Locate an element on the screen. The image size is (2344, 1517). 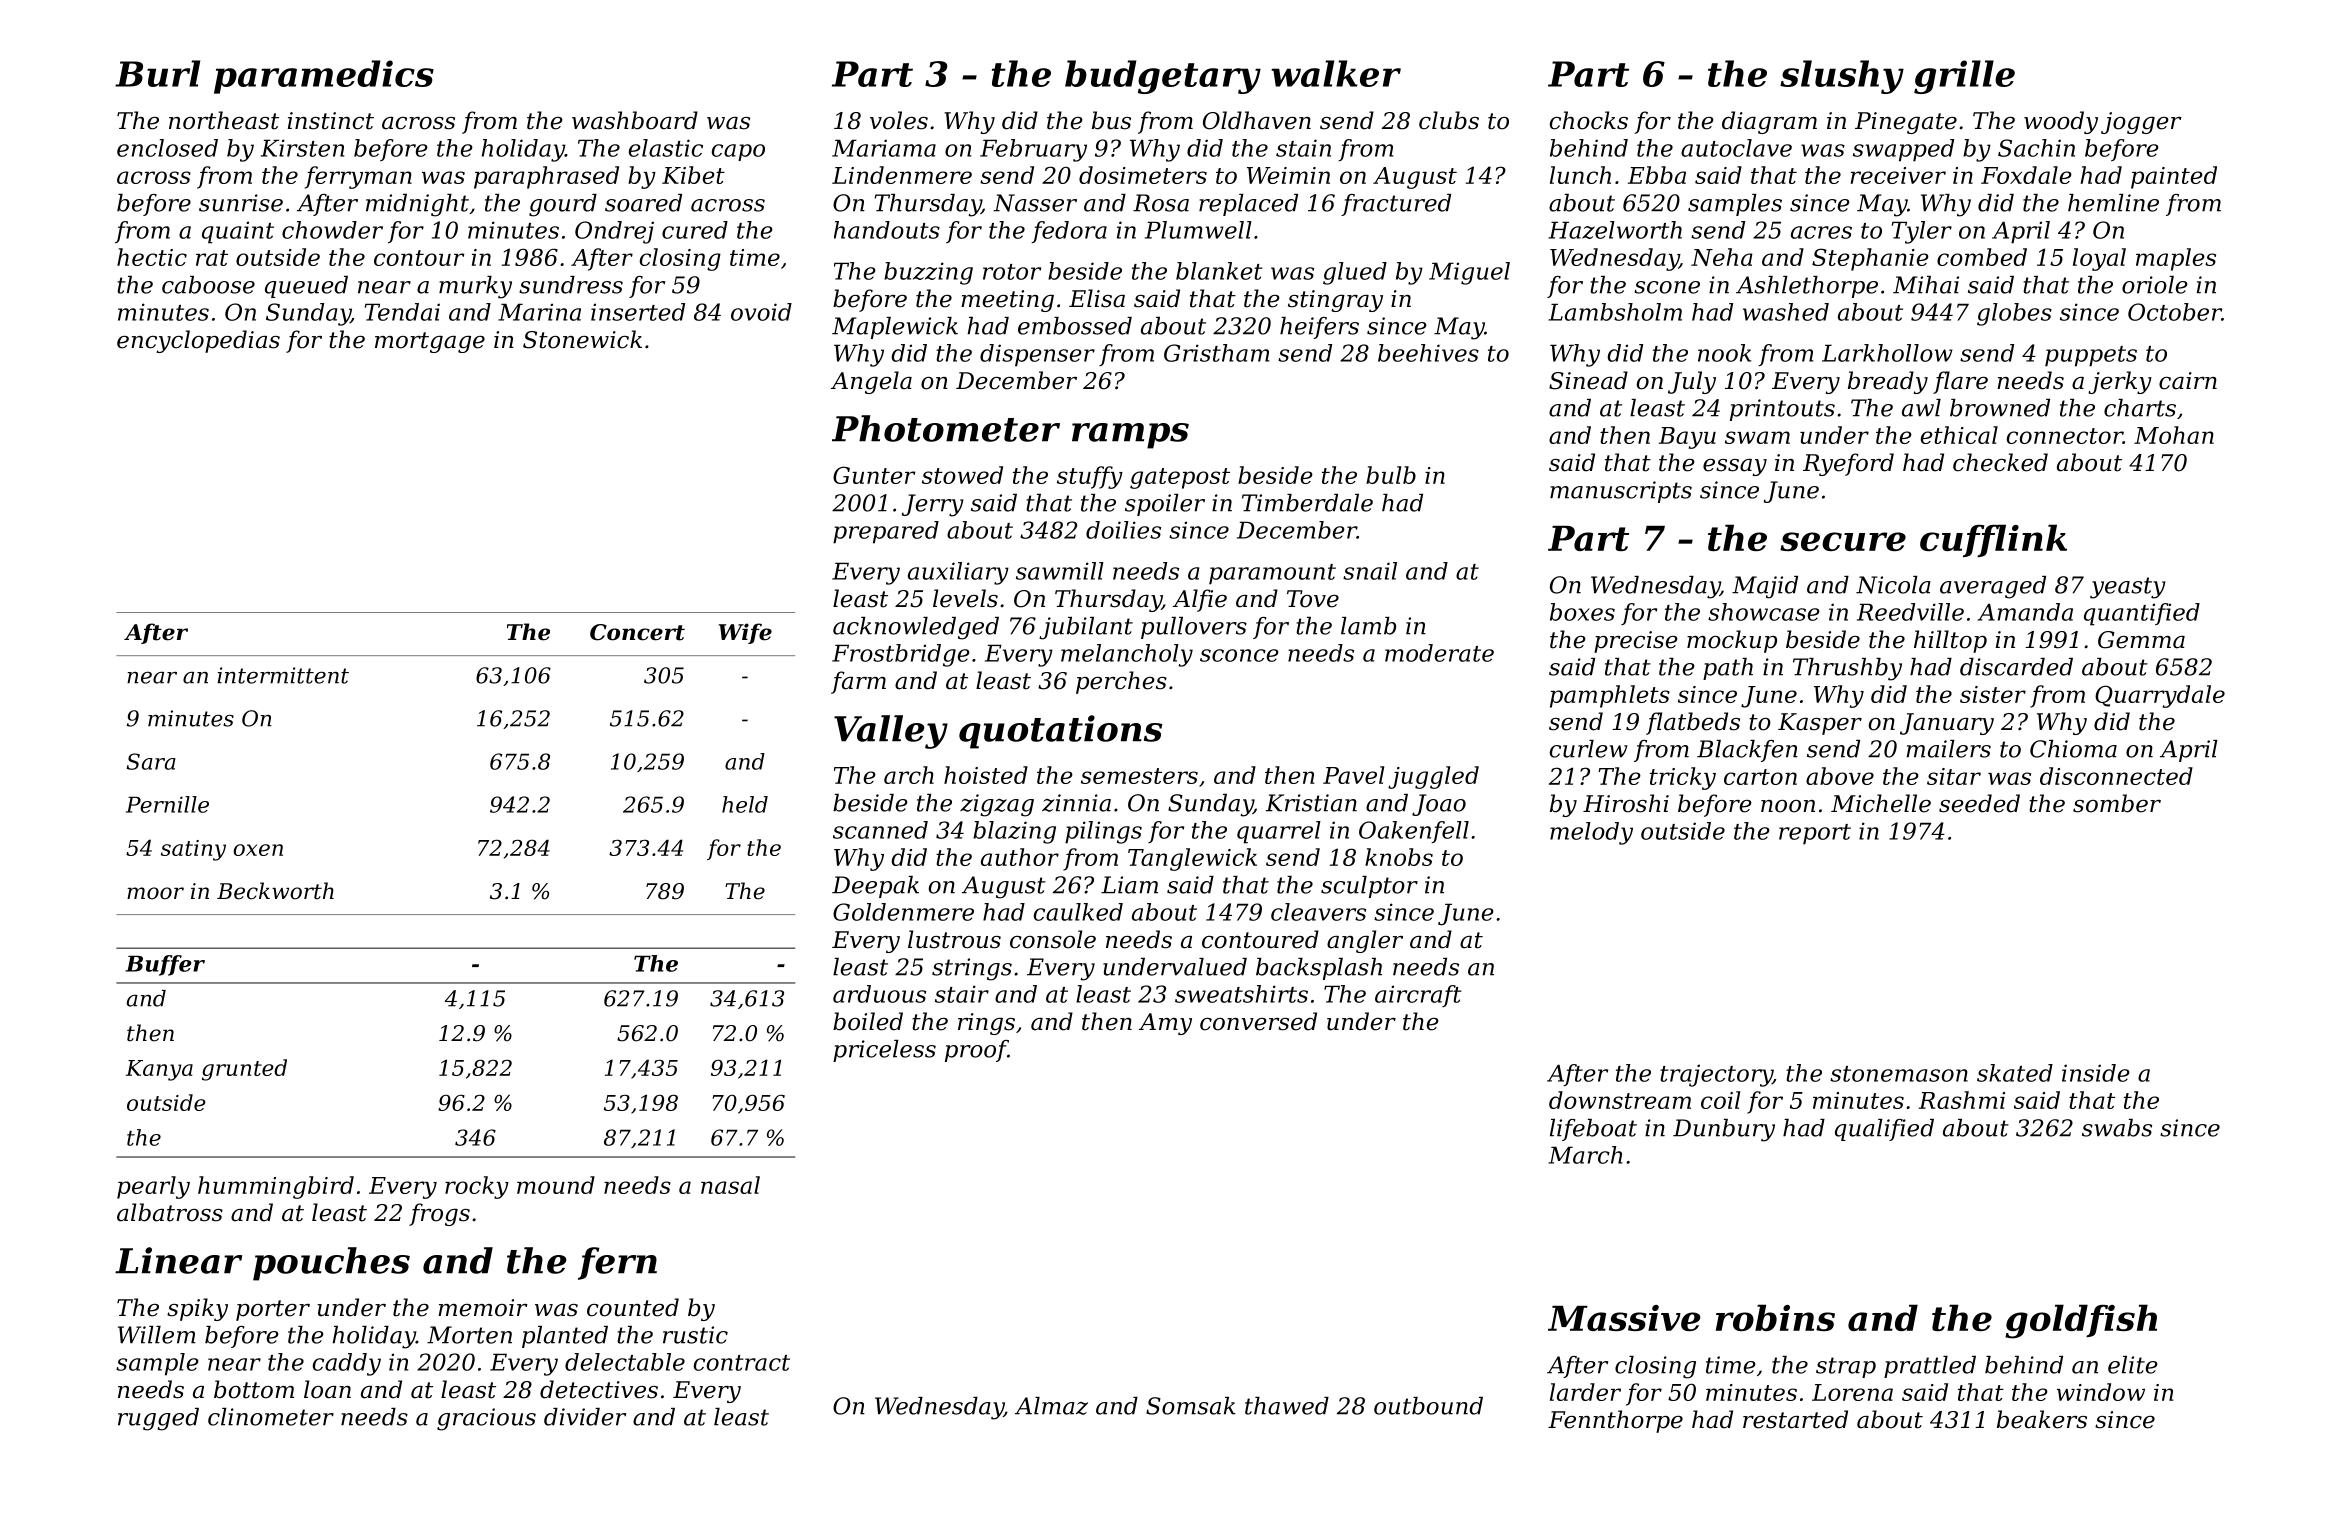
Burl is located at coordinates (157, 73).
